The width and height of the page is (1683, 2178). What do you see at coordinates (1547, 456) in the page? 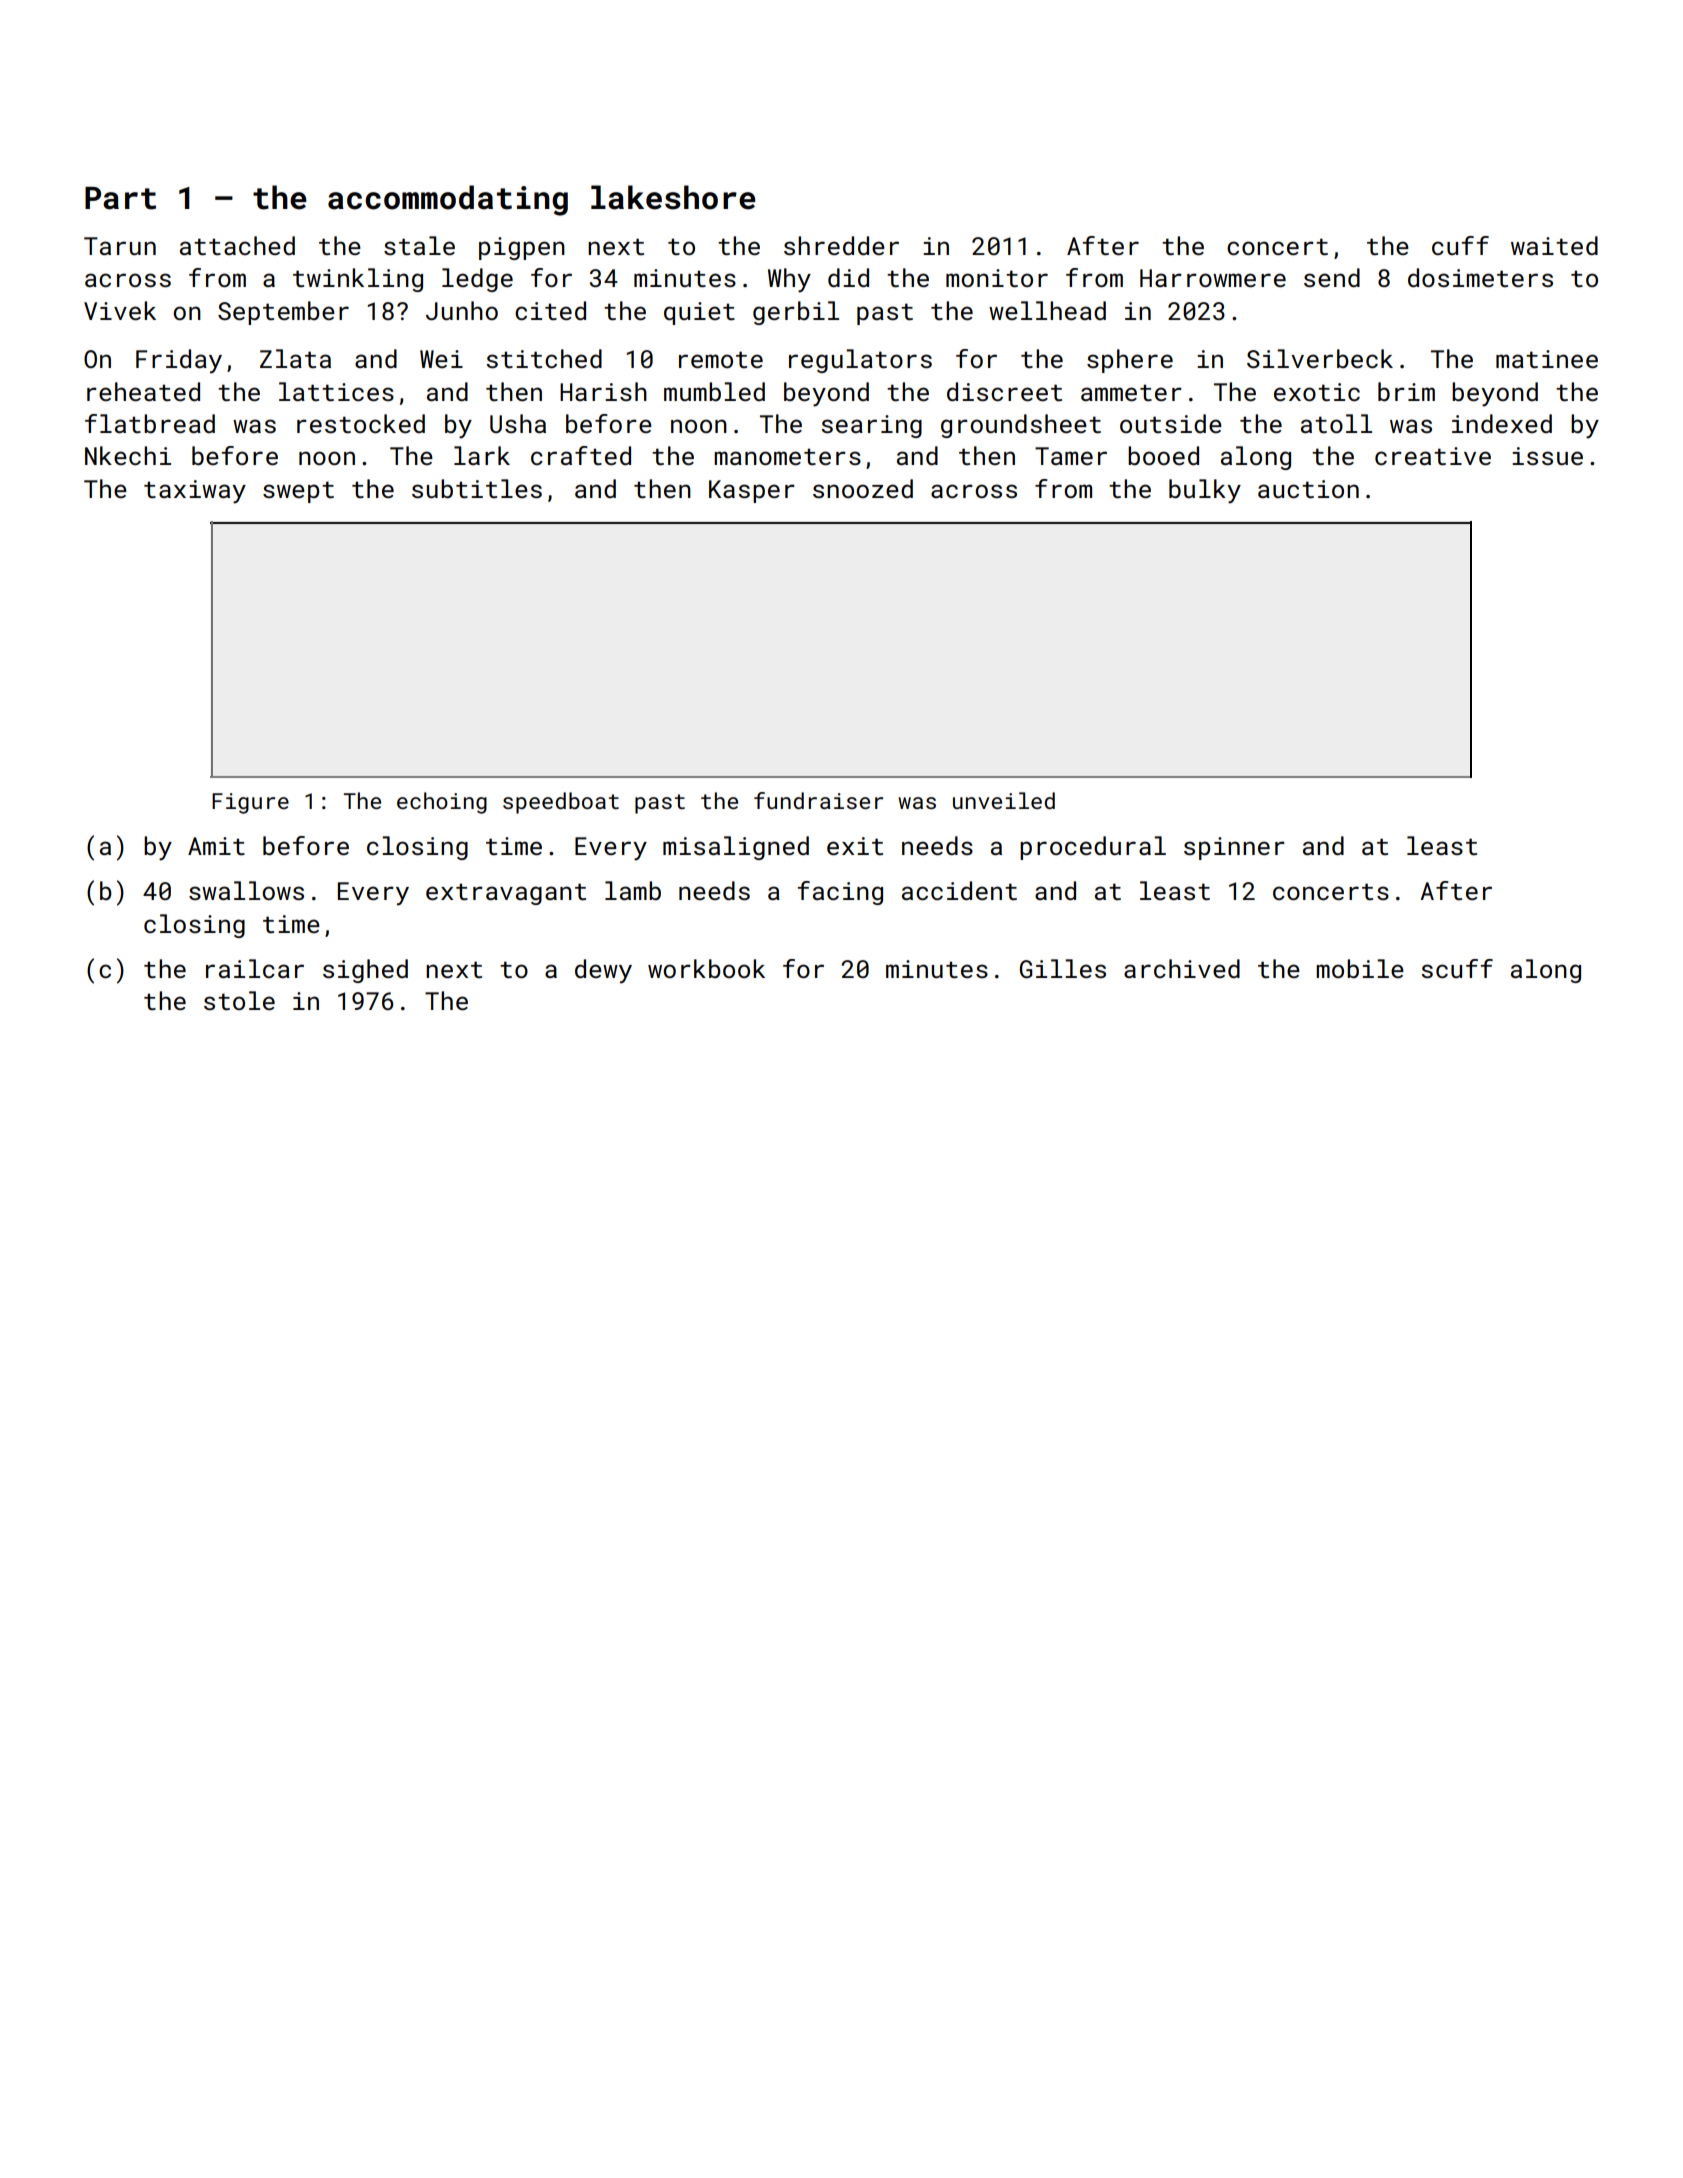
I see `issue` at bounding box center [1547, 456].
